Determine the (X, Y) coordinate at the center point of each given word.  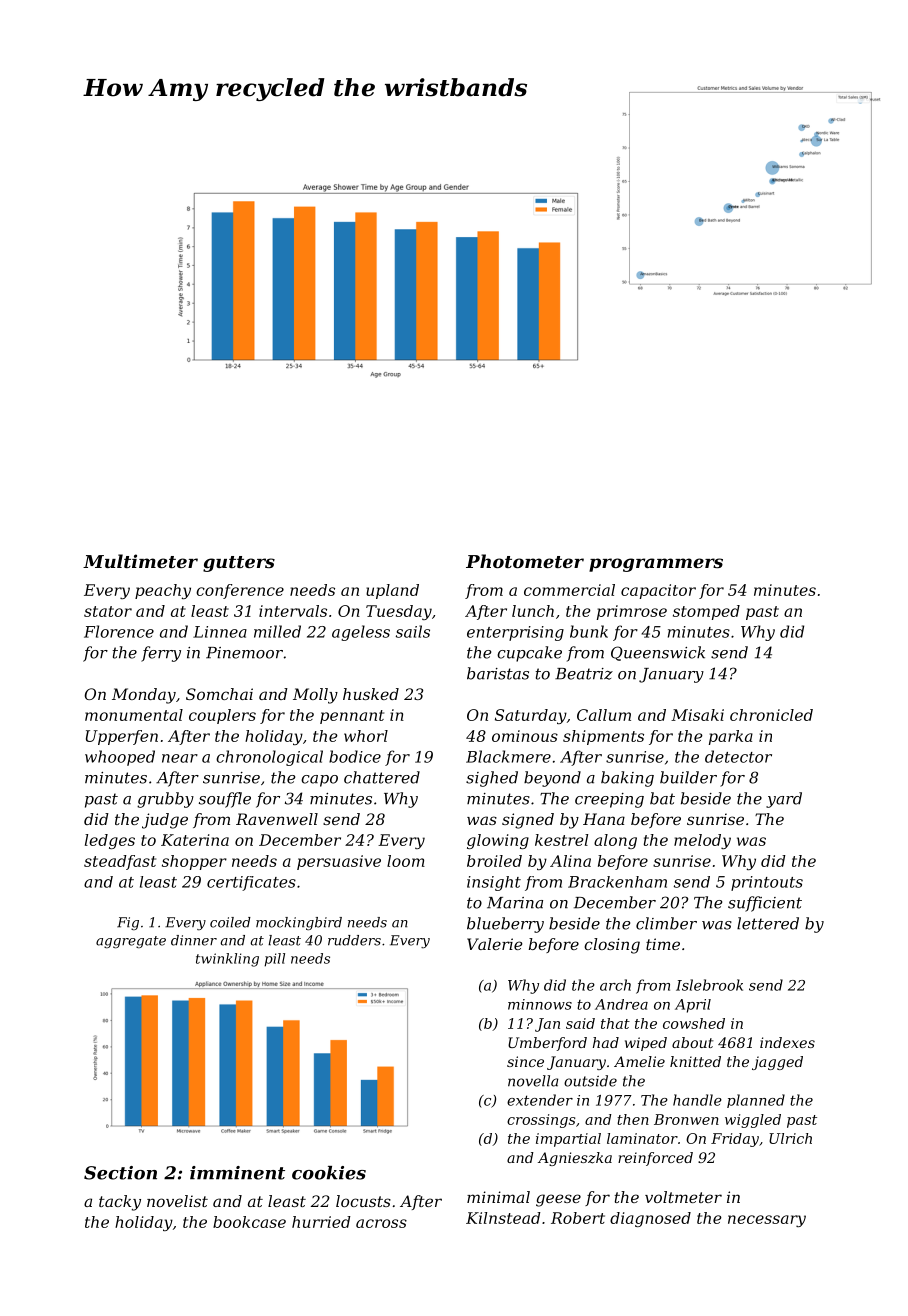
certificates (251, 883)
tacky (120, 1203)
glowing (498, 841)
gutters (239, 564)
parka (731, 737)
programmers (656, 565)
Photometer (525, 561)
